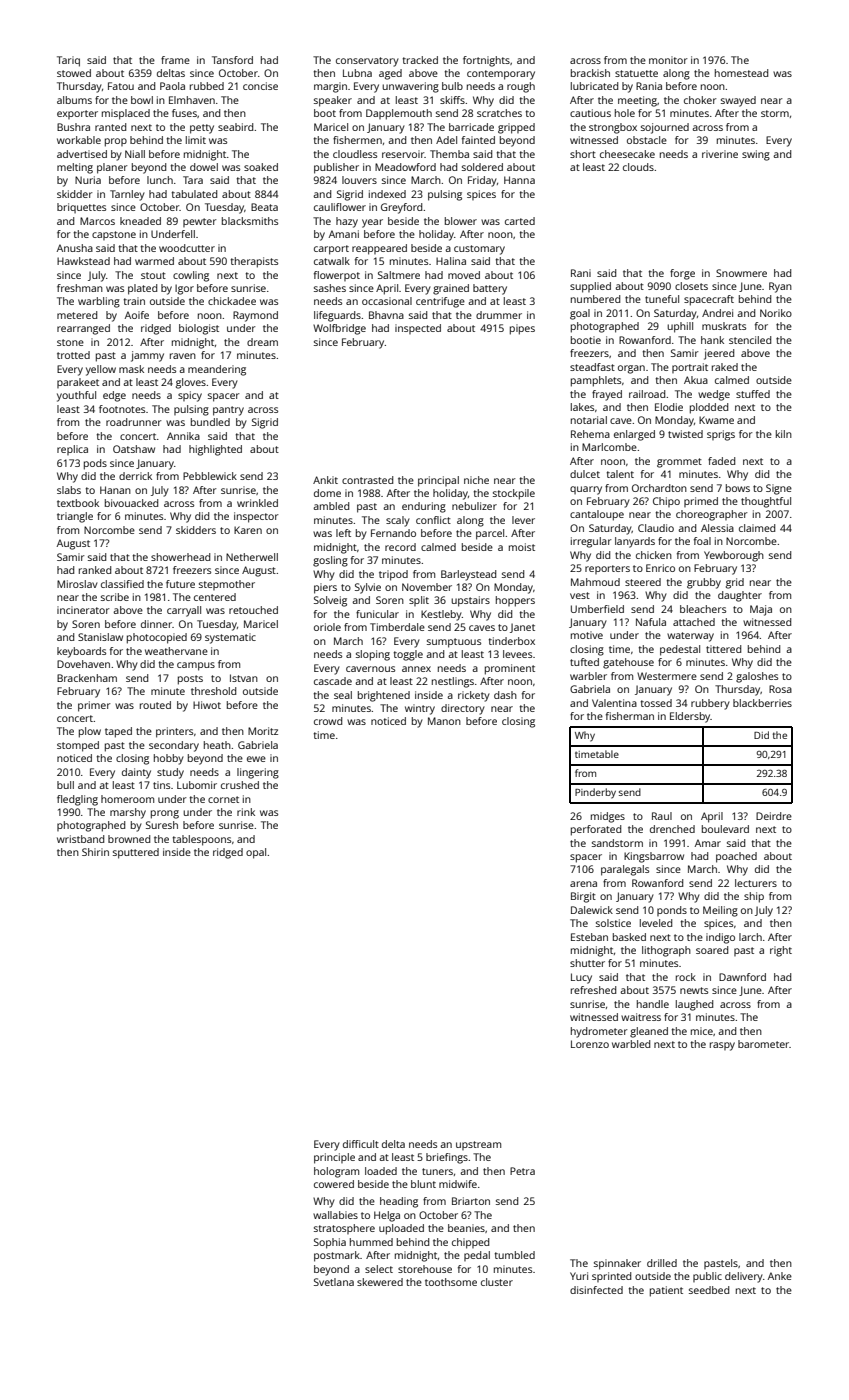  What do you see at coordinates (680, 650) in the image?
I see `pedestal` at bounding box center [680, 650].
